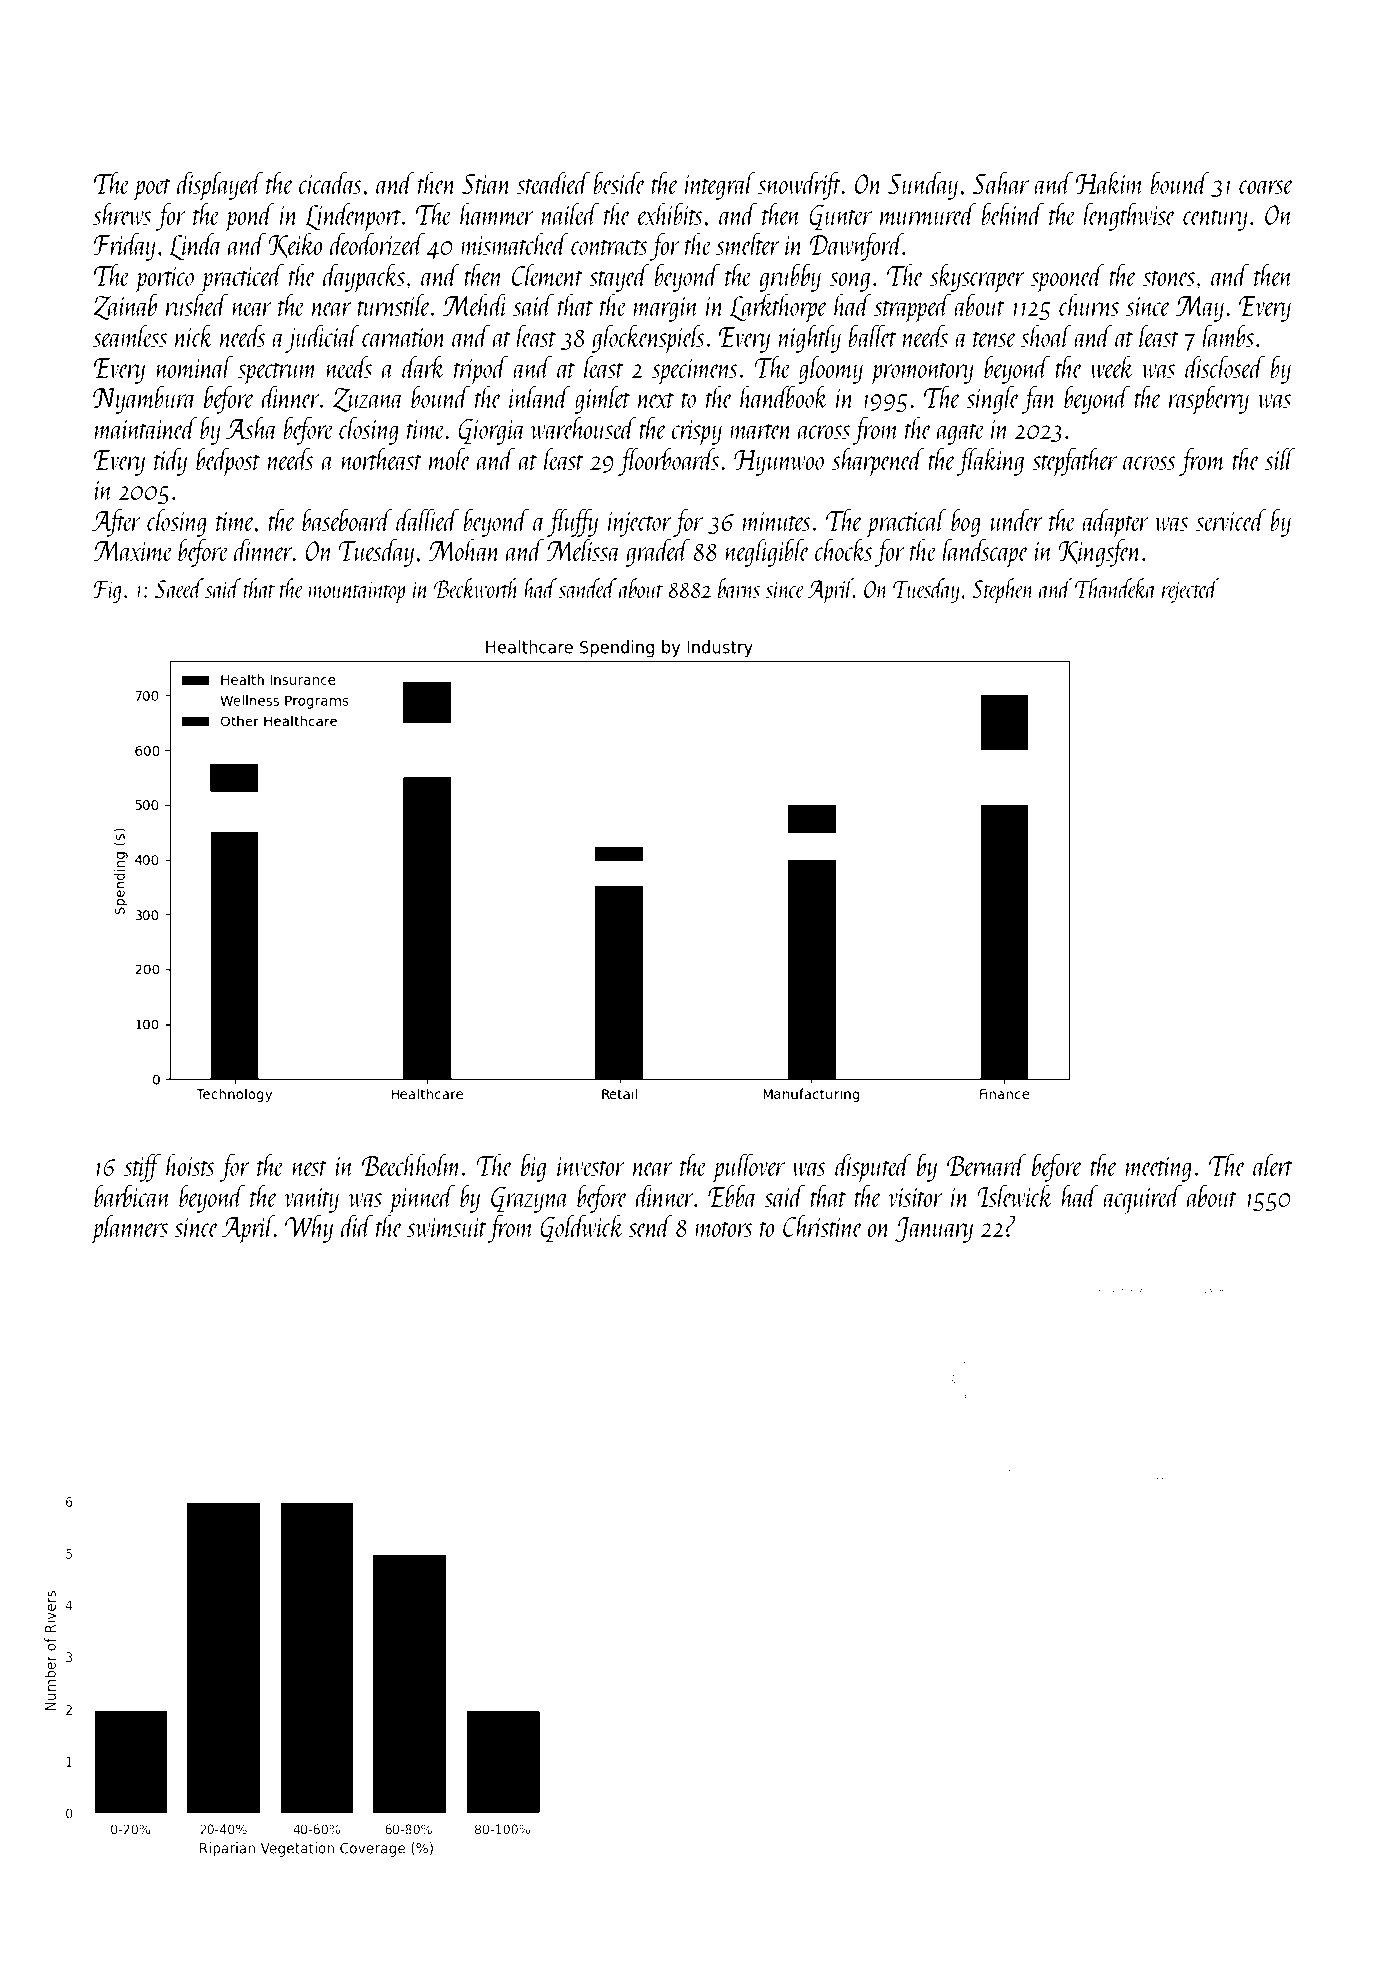 The height and width of the screenshot is (1969, 1386). I want to click on Kingsfen, so click(1100, 552).
